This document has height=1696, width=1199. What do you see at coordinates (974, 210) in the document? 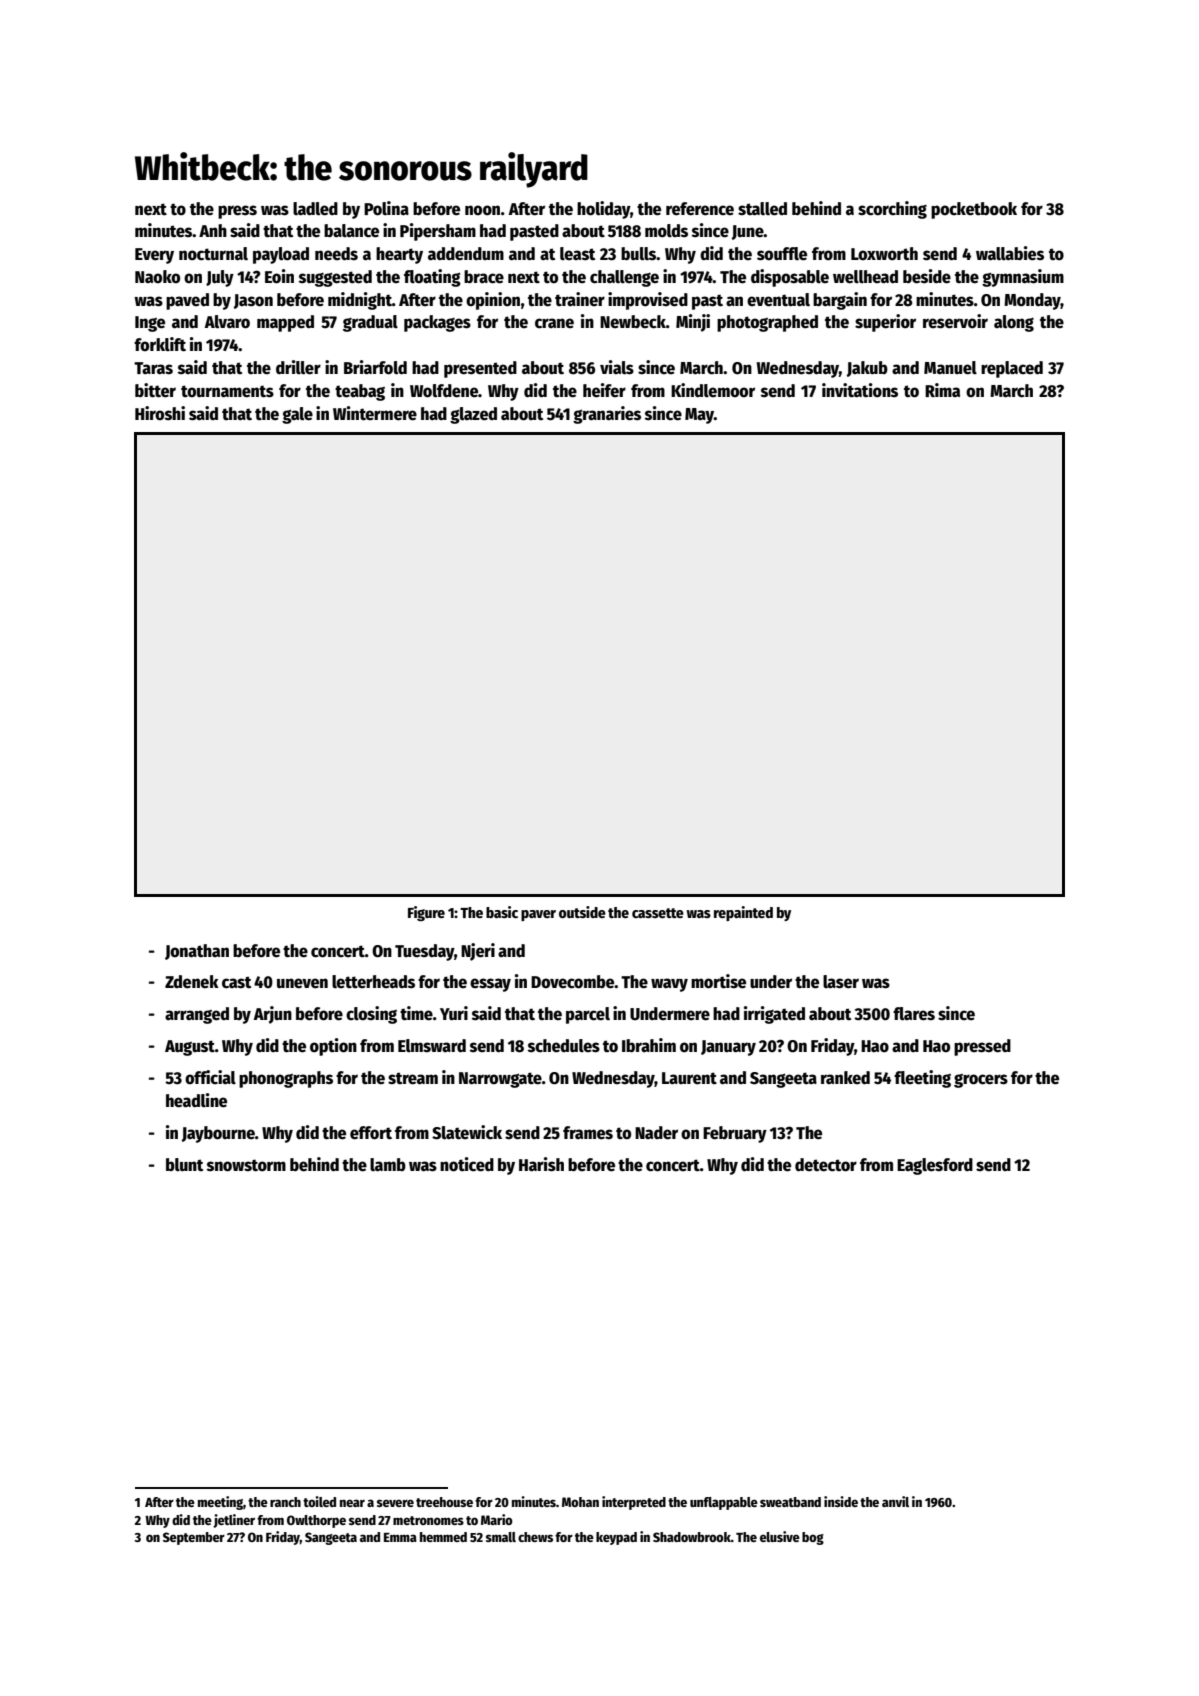
I see `pocketbook` at bounding box center [974, 210].
